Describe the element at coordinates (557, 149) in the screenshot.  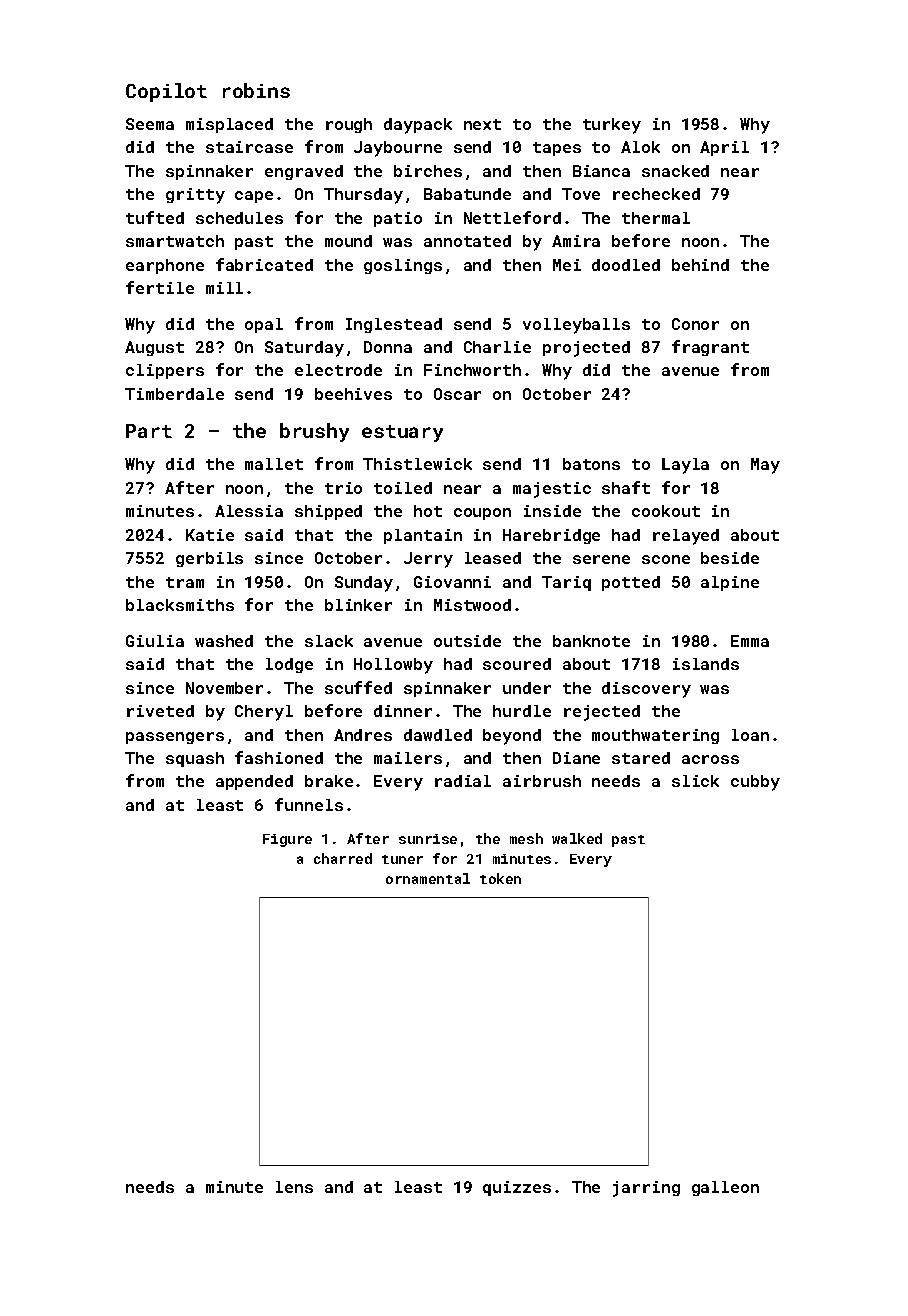
I see `tapes` at that location.
